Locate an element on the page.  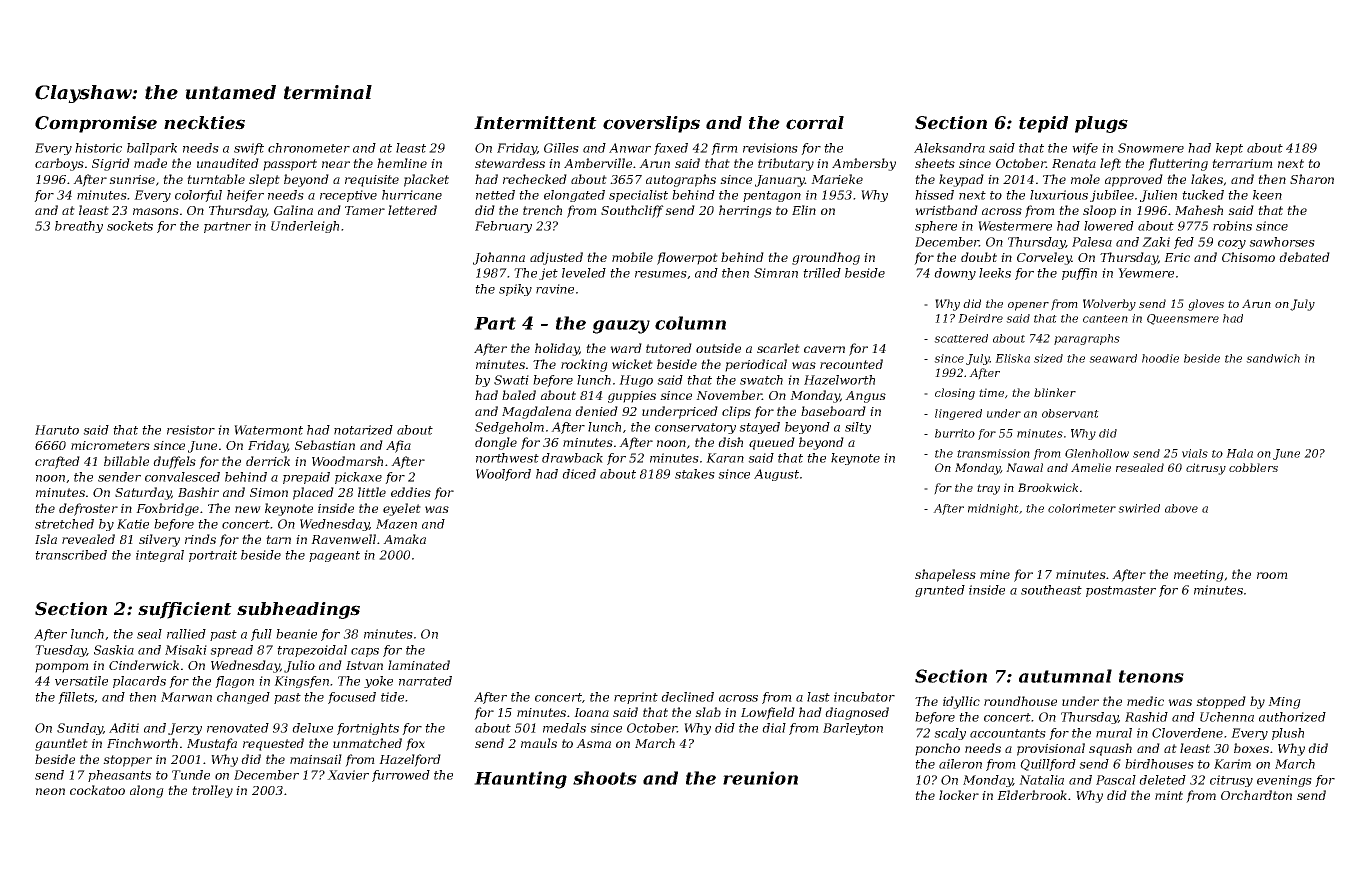
colorful is located at coordinates (198, 196).
